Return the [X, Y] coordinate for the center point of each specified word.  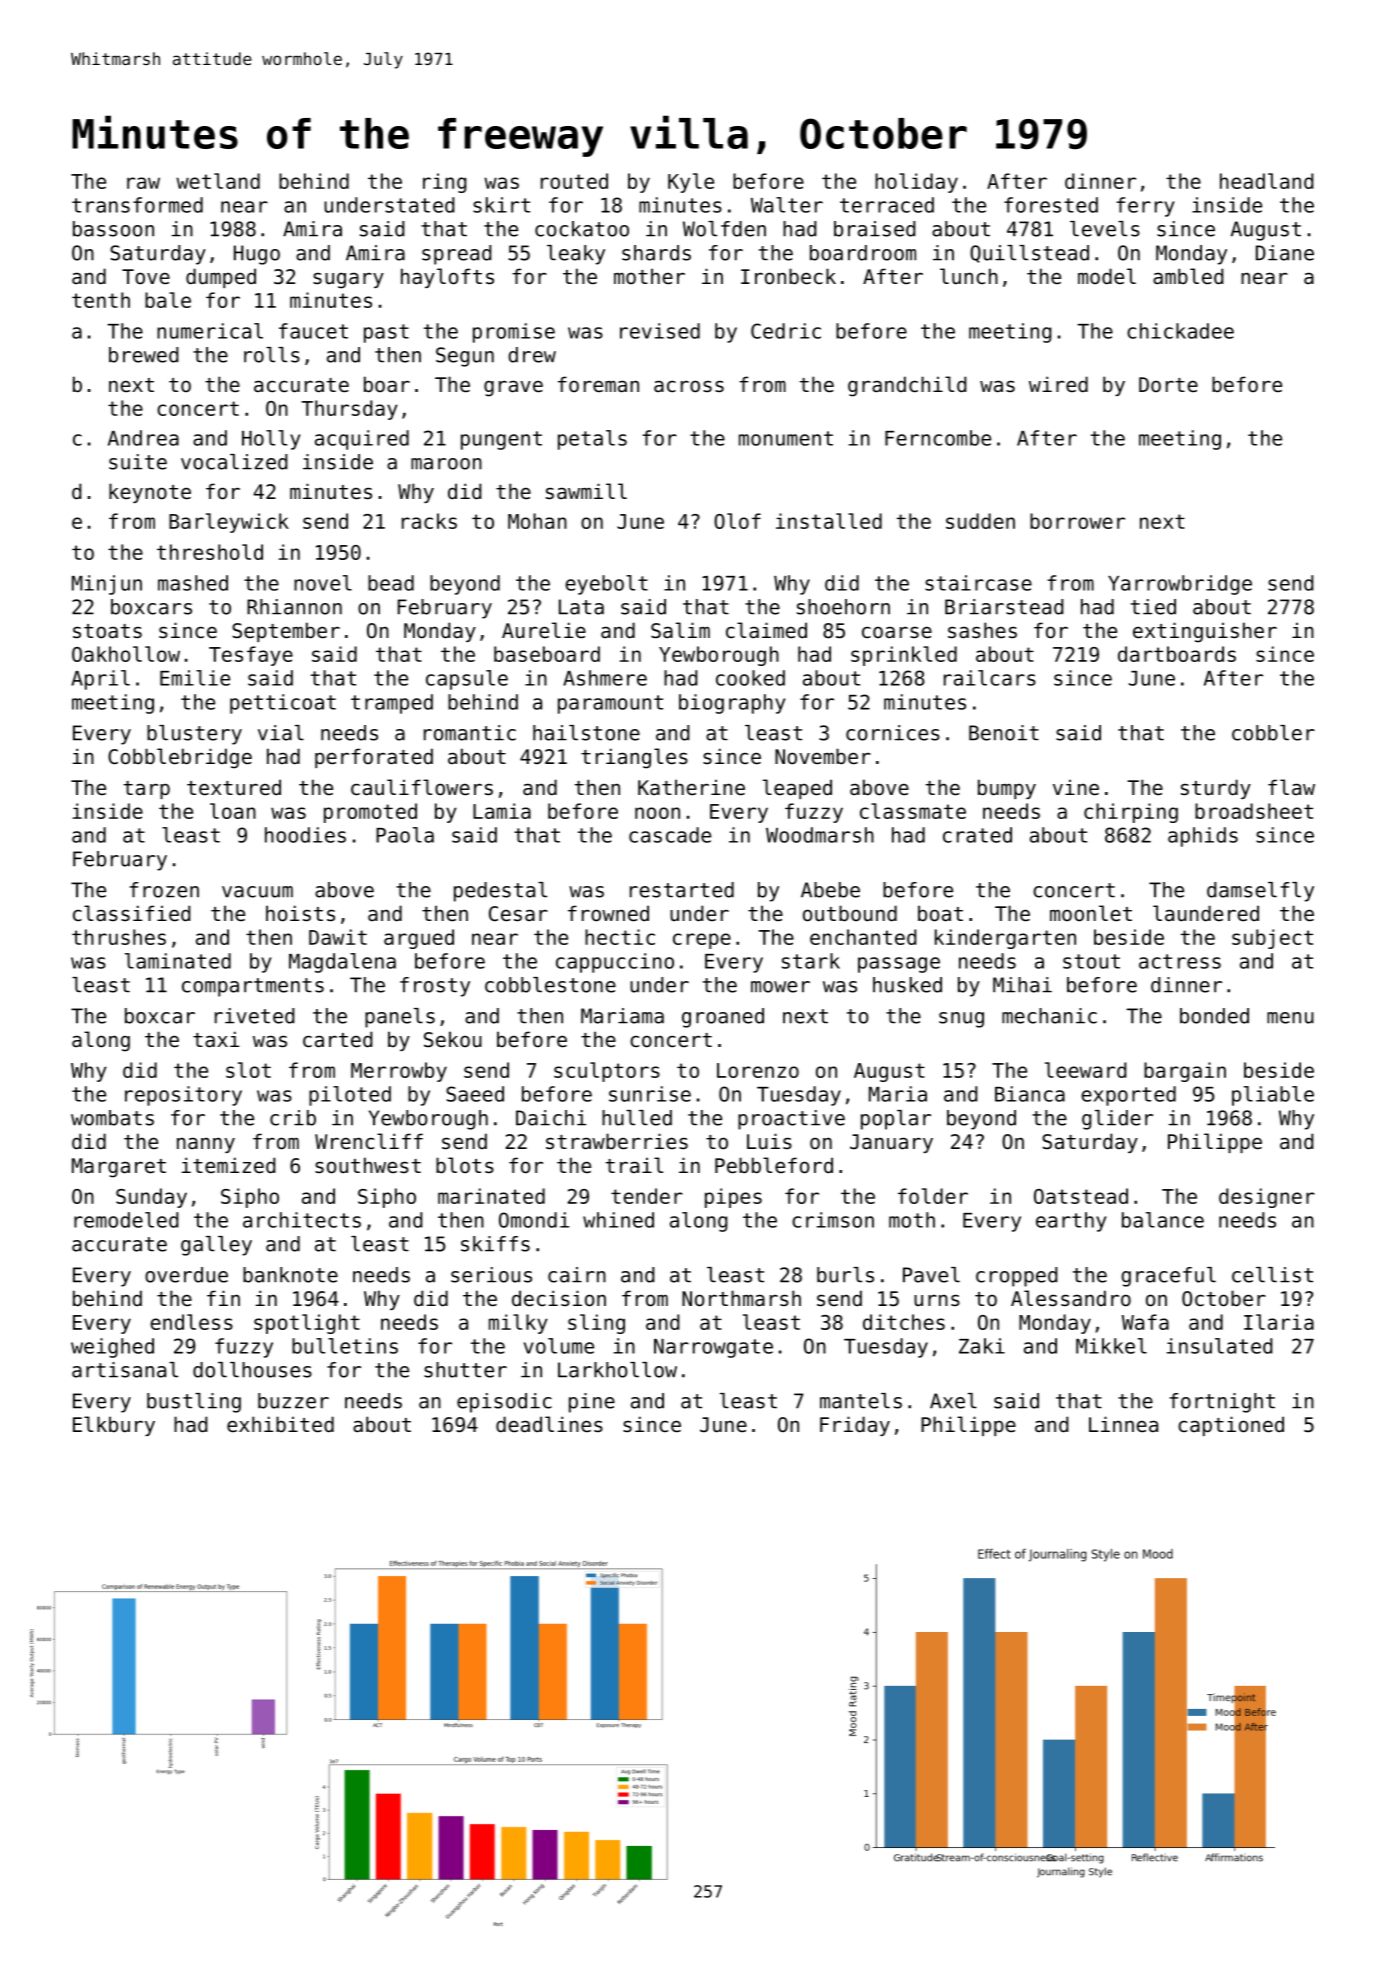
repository [183, 1096]
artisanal [125, 1370]
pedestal [500, 892]
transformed [137, 205]
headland [1267, 181]
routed [574, 181]
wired [1058, 384]
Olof [737, 521]
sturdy [1216, 789]
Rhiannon [294, 607]
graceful [1168, 1277]
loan [233, 811]
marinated [491, 1196]
